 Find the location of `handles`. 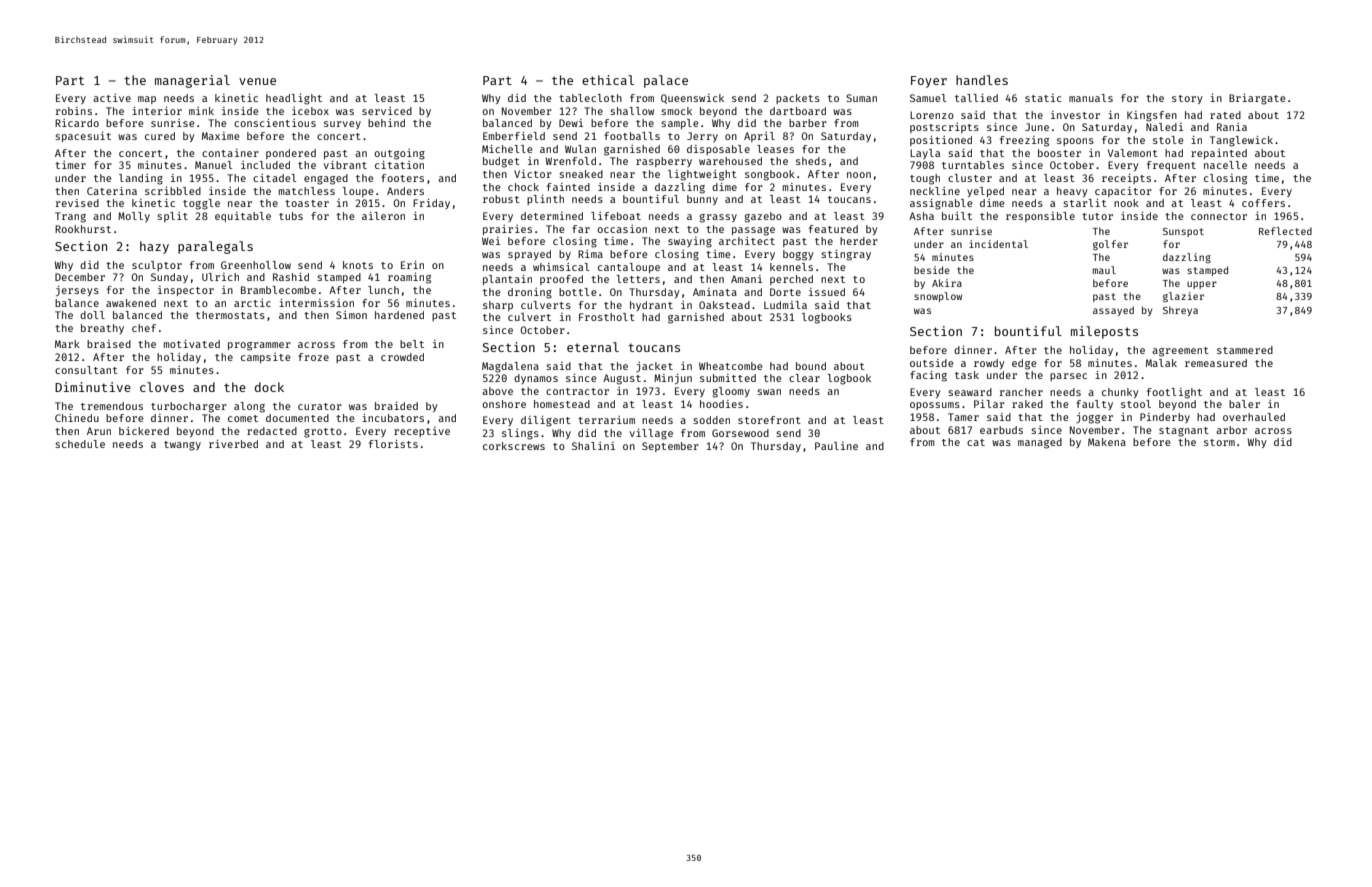

handles is located at coordinates (982, 80).
